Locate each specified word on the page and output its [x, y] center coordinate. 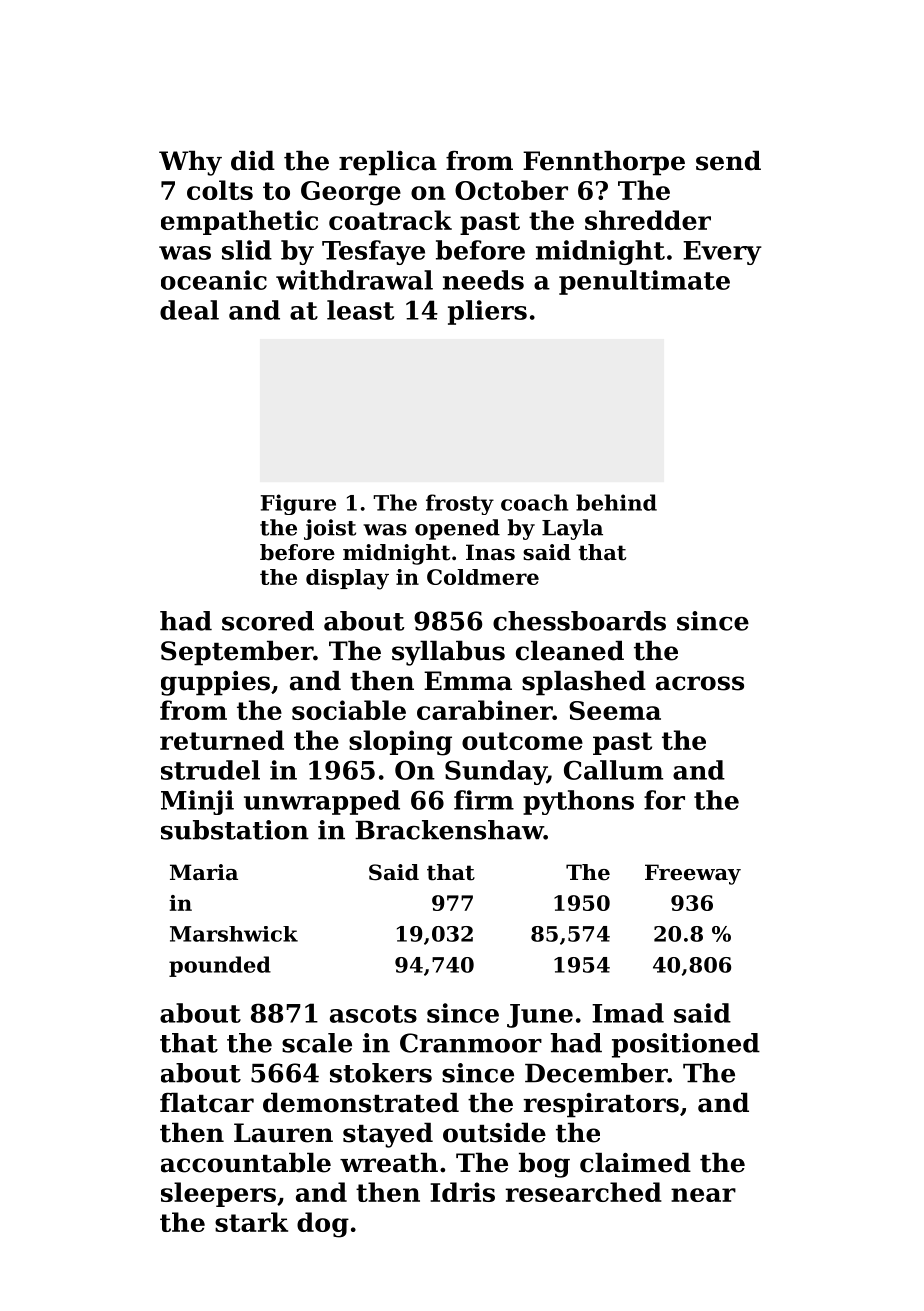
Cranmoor [471, 1043]
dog [323, 1225]
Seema [615, 710]
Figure [298, 504]
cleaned [570, 650]
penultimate [644, 282]
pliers [487, 312]
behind [616, 502]
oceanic [214, 280]
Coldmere [483, 577]
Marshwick [234, 934]
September [237, 653]
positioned [686, 1045]
